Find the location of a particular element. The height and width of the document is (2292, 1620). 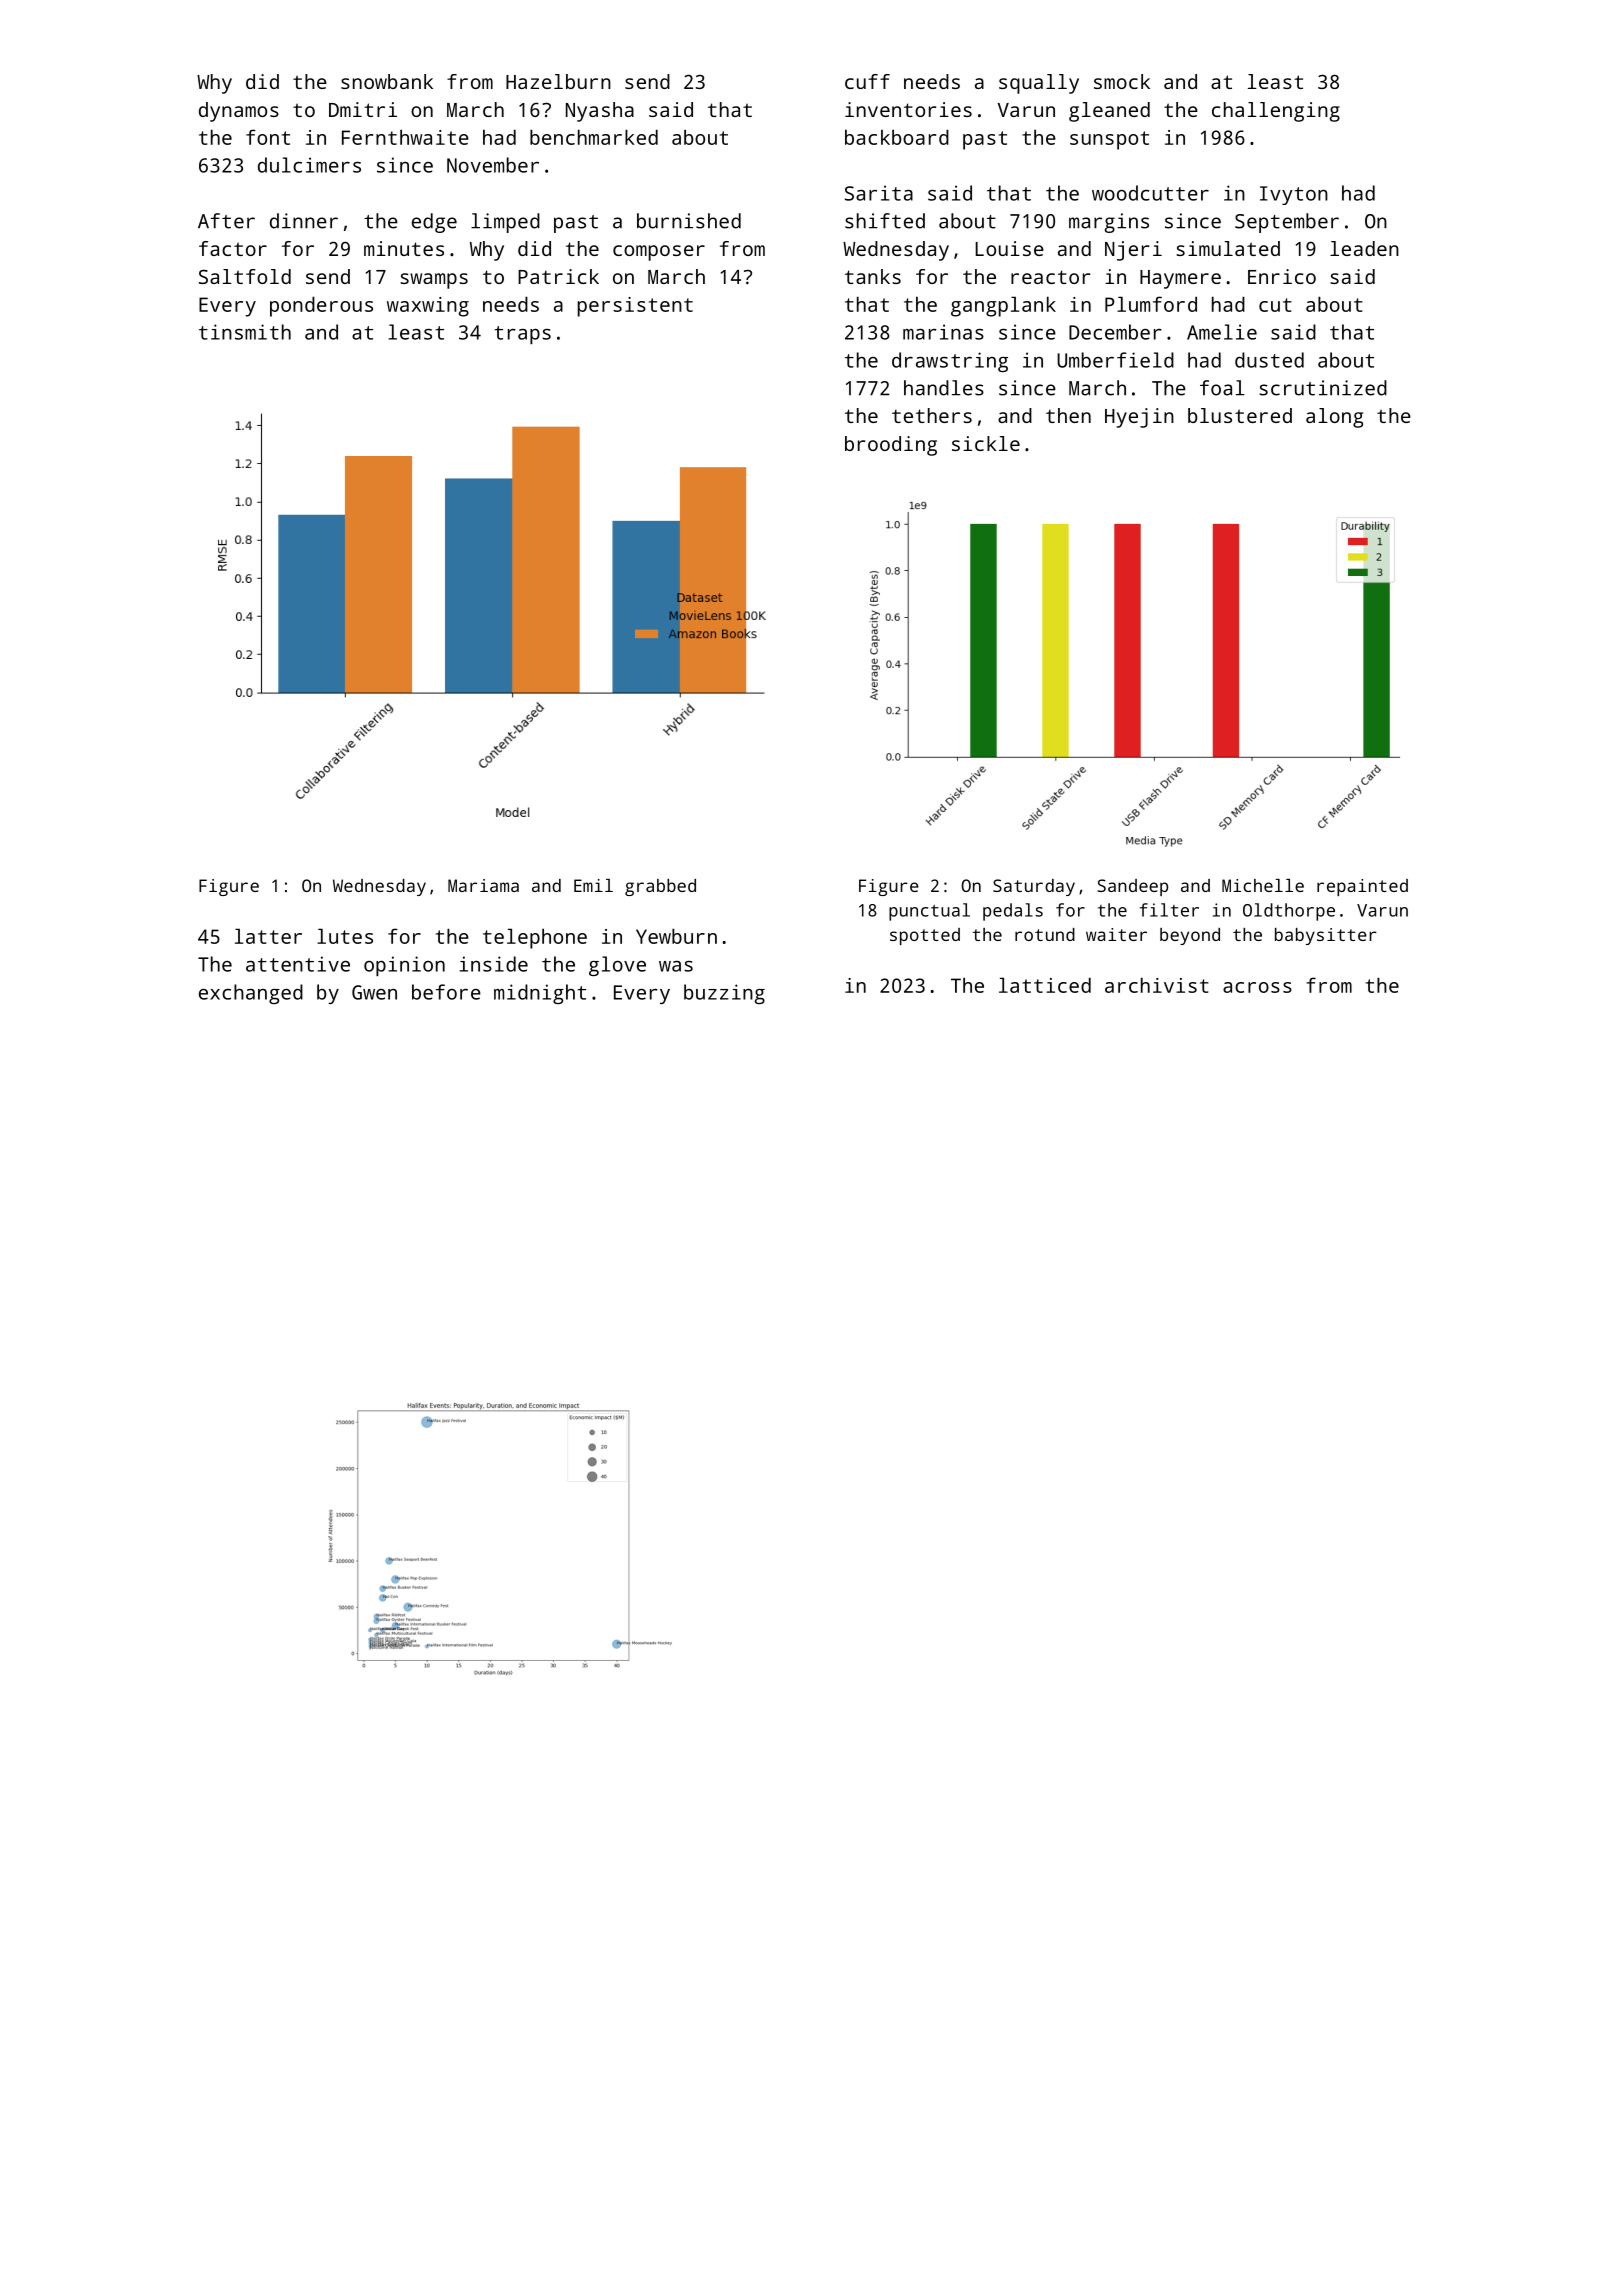

along is located at coordinates (1334, 418).
